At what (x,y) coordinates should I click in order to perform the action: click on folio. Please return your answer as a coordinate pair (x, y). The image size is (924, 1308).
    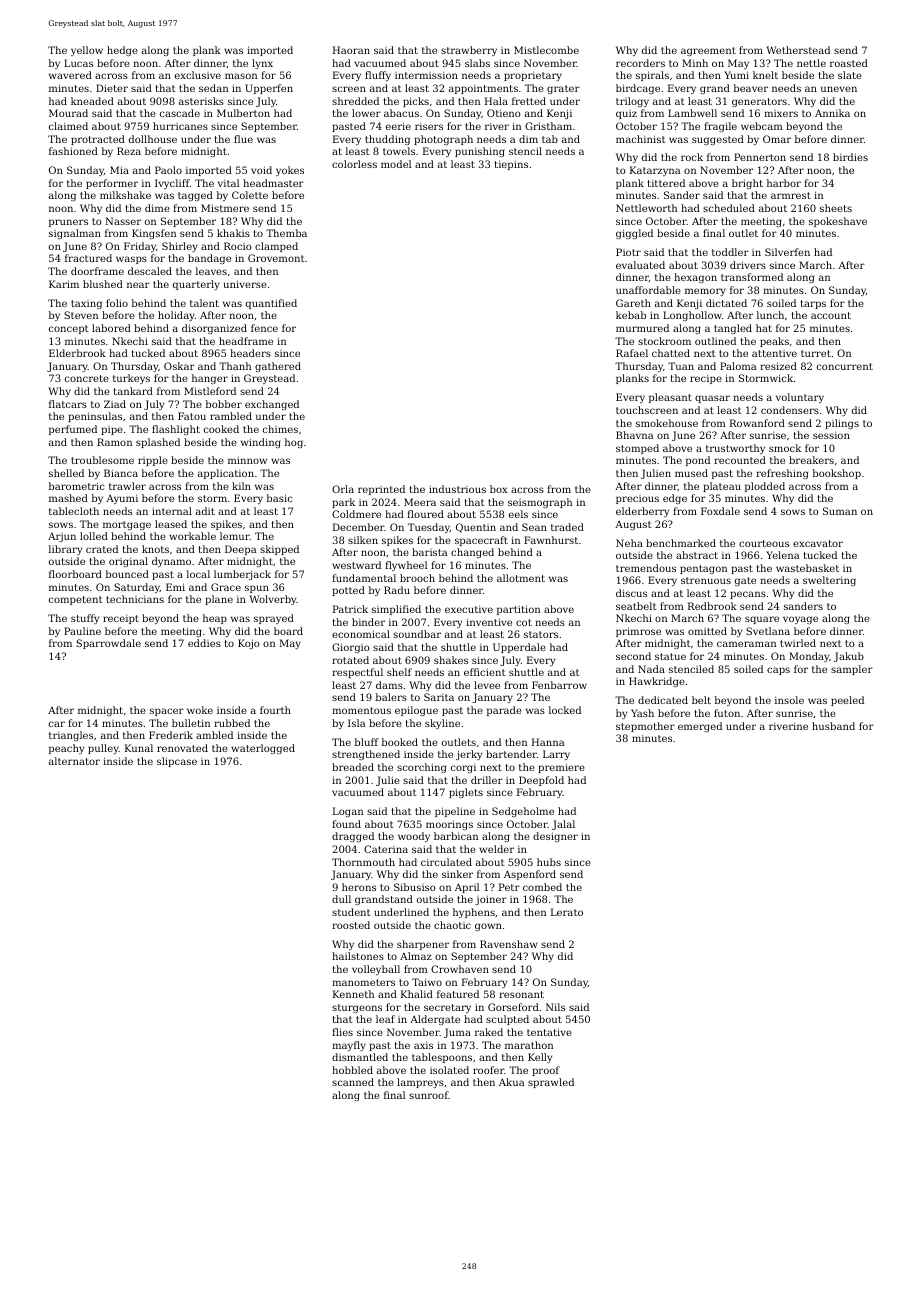
    Looking at the image, I should click on (117, 303).
